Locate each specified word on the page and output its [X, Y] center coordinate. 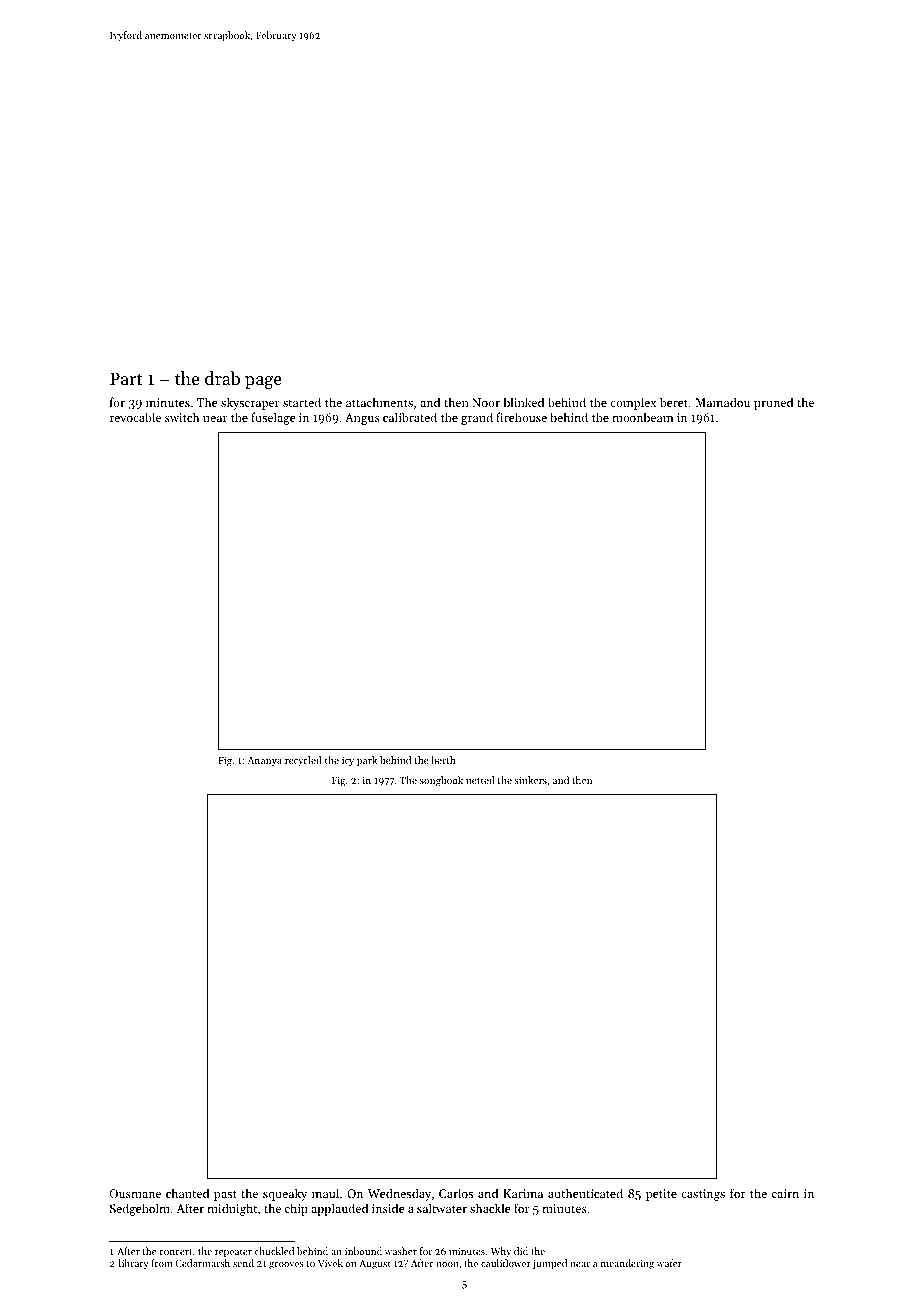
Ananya [264, 761]
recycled [303, 761]
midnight [232, 1209]
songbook [441, 781]
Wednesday [399, 1194]
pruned [773, 403]
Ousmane [135, 1193]
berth [443, 760]
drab [222, 378]
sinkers [530, 780]
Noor [486, 402]
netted [480, 780]
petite [661, 1195]
